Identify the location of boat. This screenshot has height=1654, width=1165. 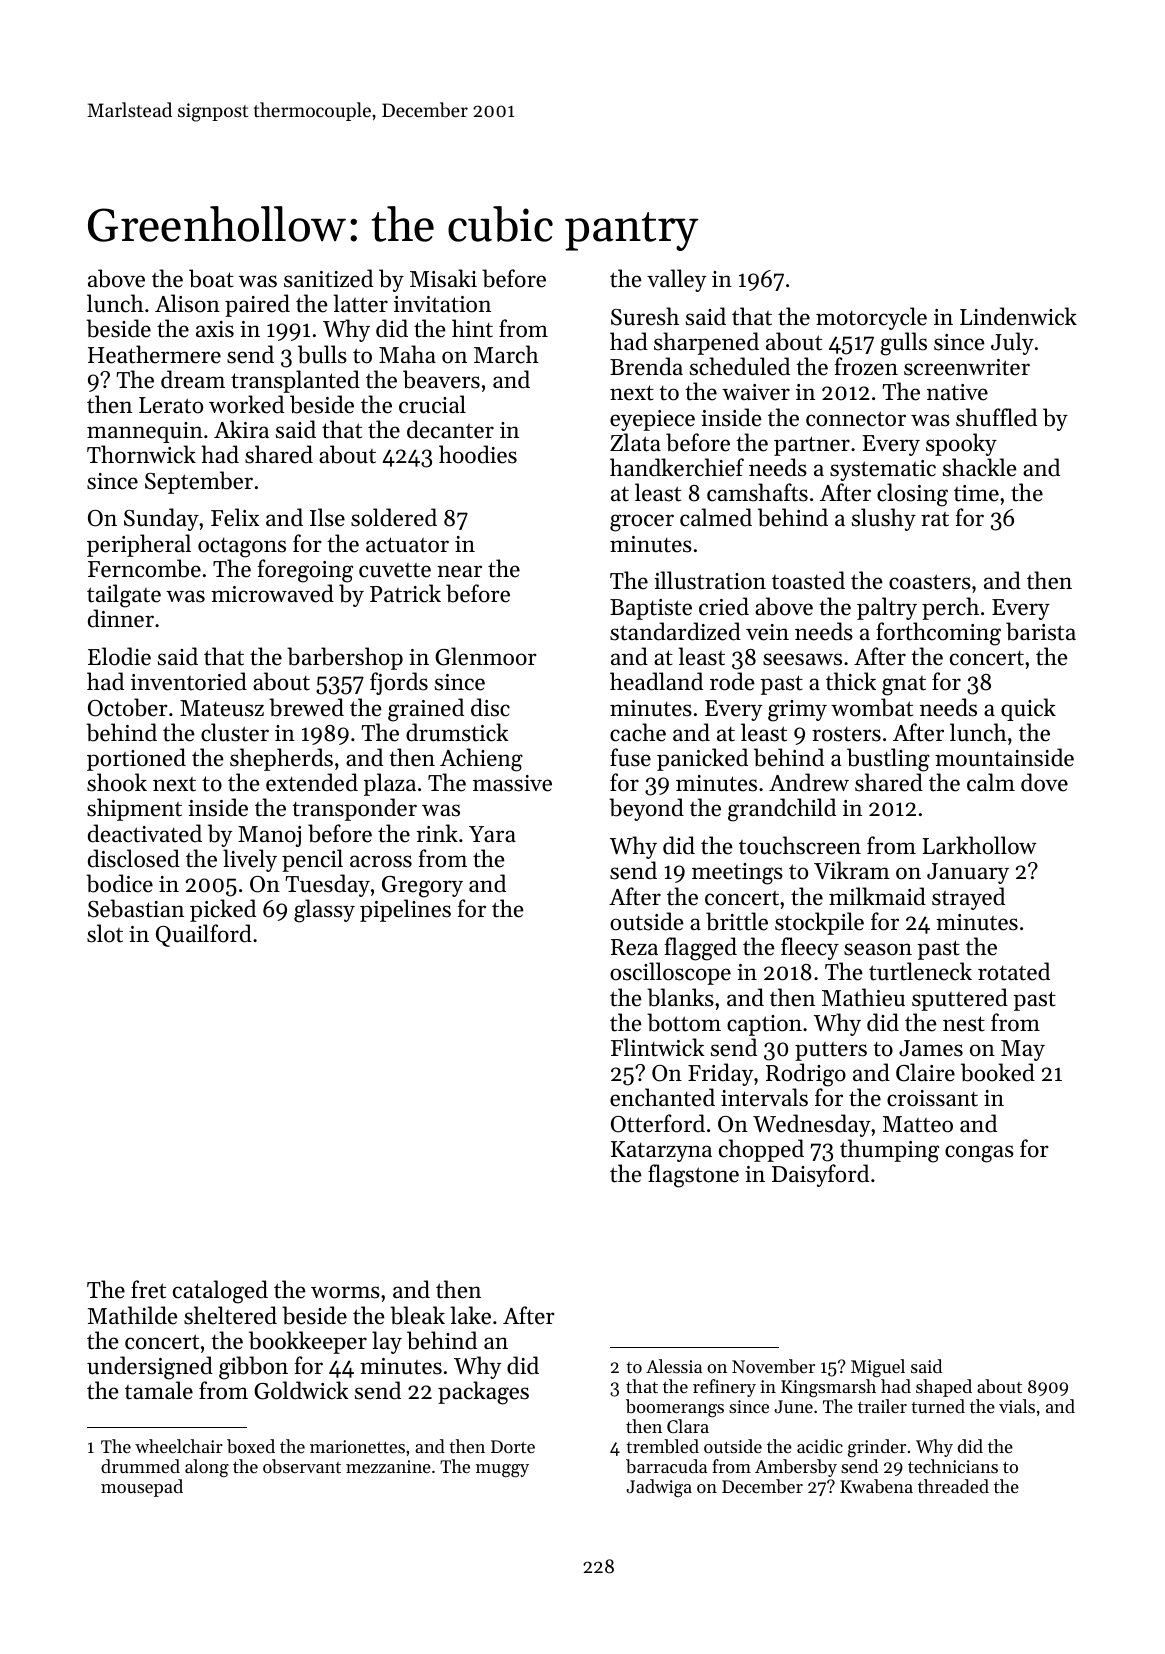
(211, 278).
